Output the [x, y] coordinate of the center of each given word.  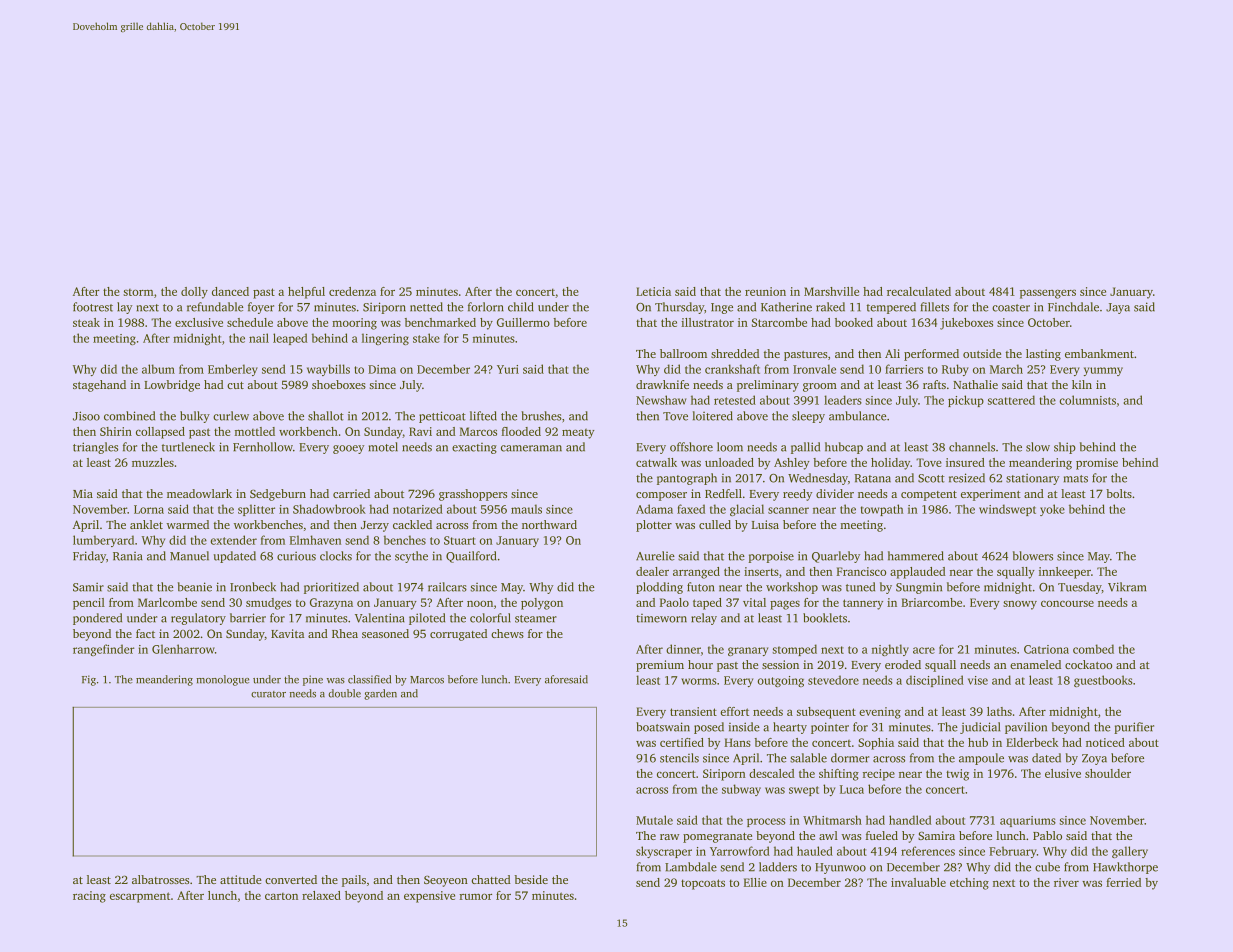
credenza [352, 291]
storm [138, 292]
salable [808, 758]
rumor [475, 896]
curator [268, 694]
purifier [1134, 728]
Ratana [873, 478]
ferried [1123, 882]
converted [291, 879]
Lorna [149, 509]
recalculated [919, 291]
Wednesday [818, 479]
